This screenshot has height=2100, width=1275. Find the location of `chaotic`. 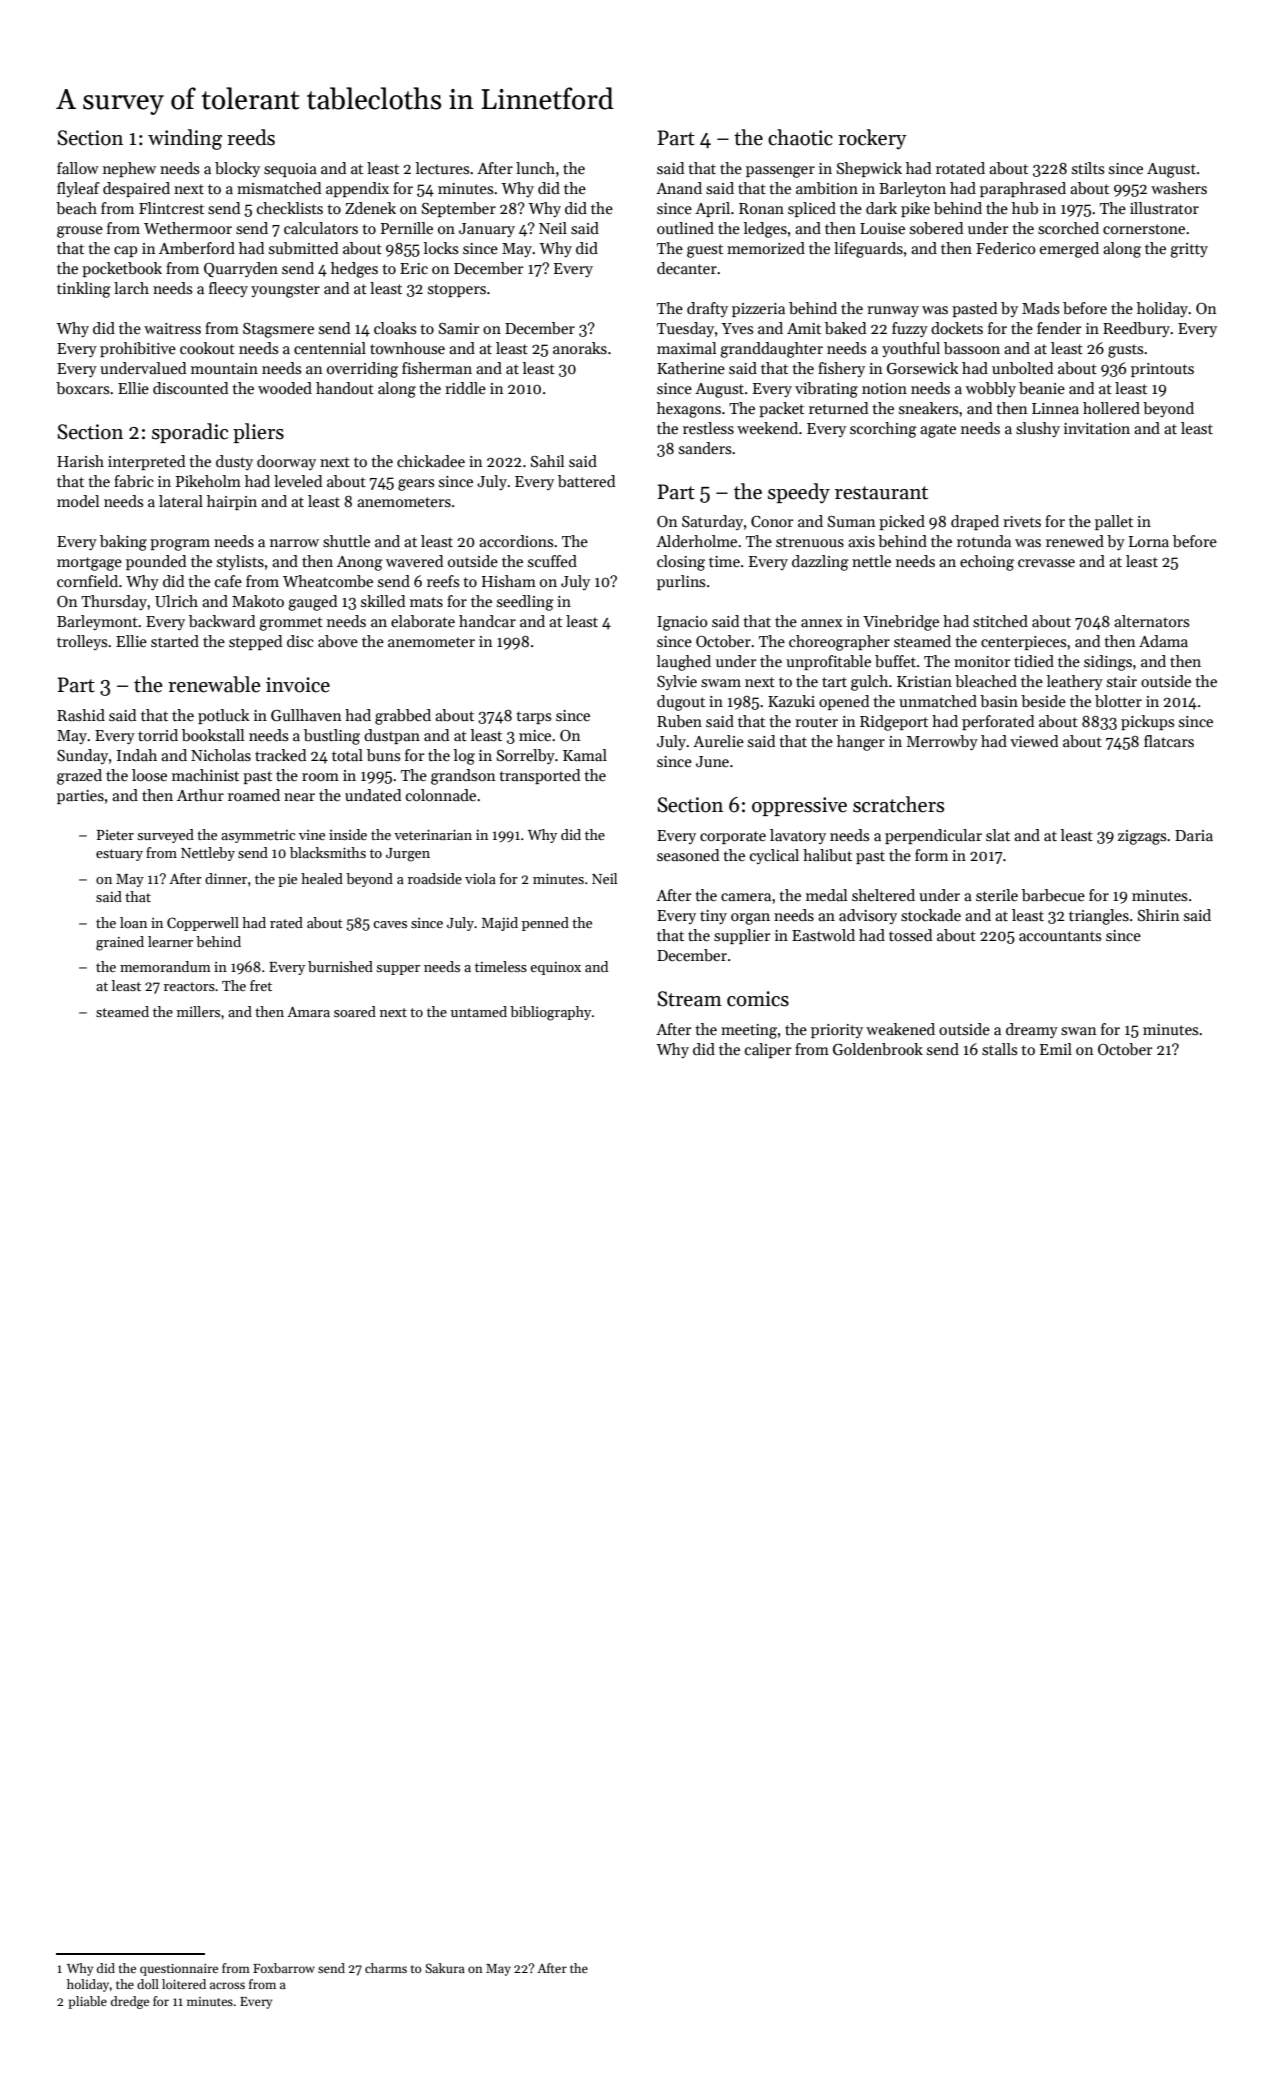

chaotic is located at coordinates (800, 137).
